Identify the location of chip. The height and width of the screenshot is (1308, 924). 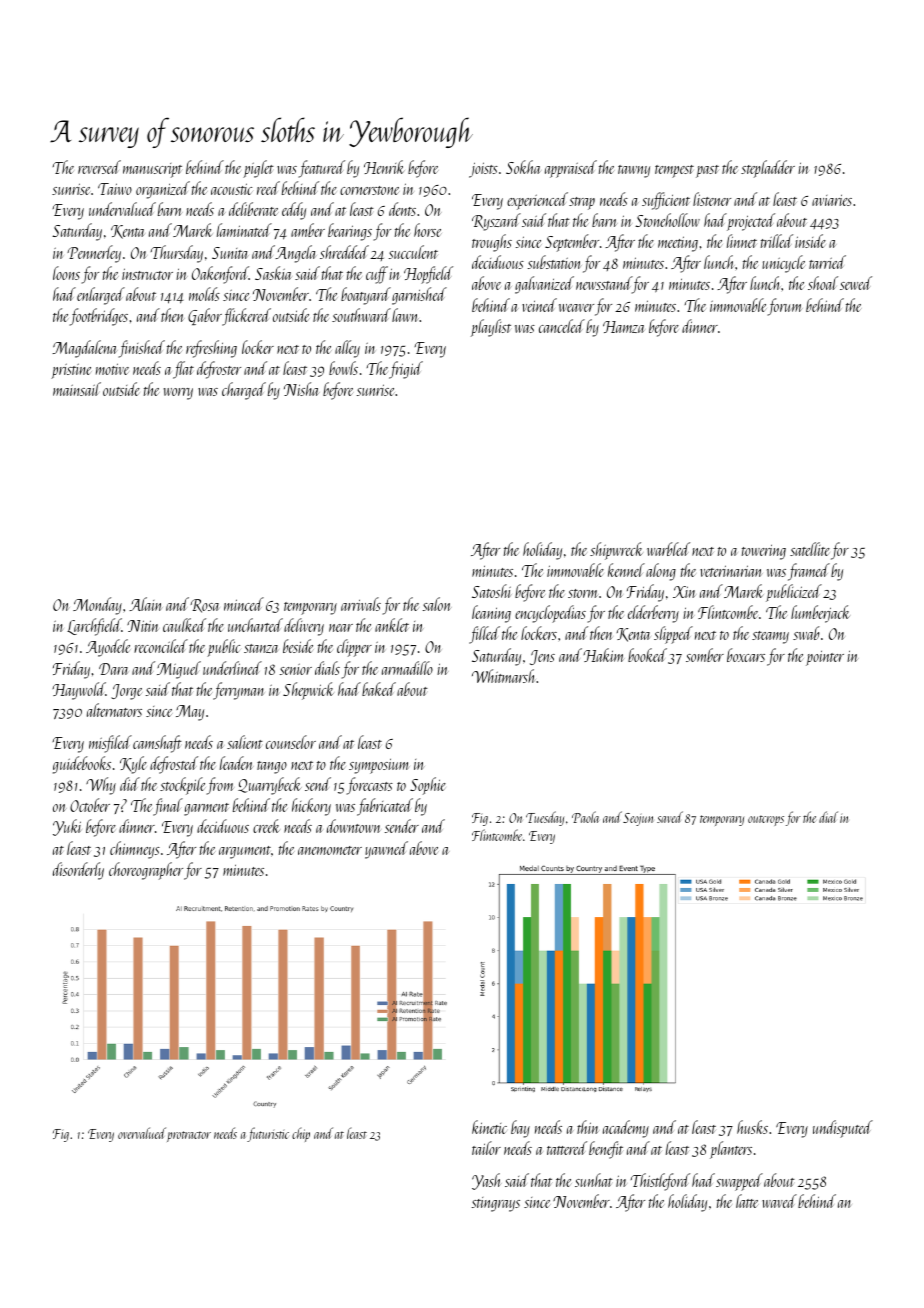
(301, 1134).
